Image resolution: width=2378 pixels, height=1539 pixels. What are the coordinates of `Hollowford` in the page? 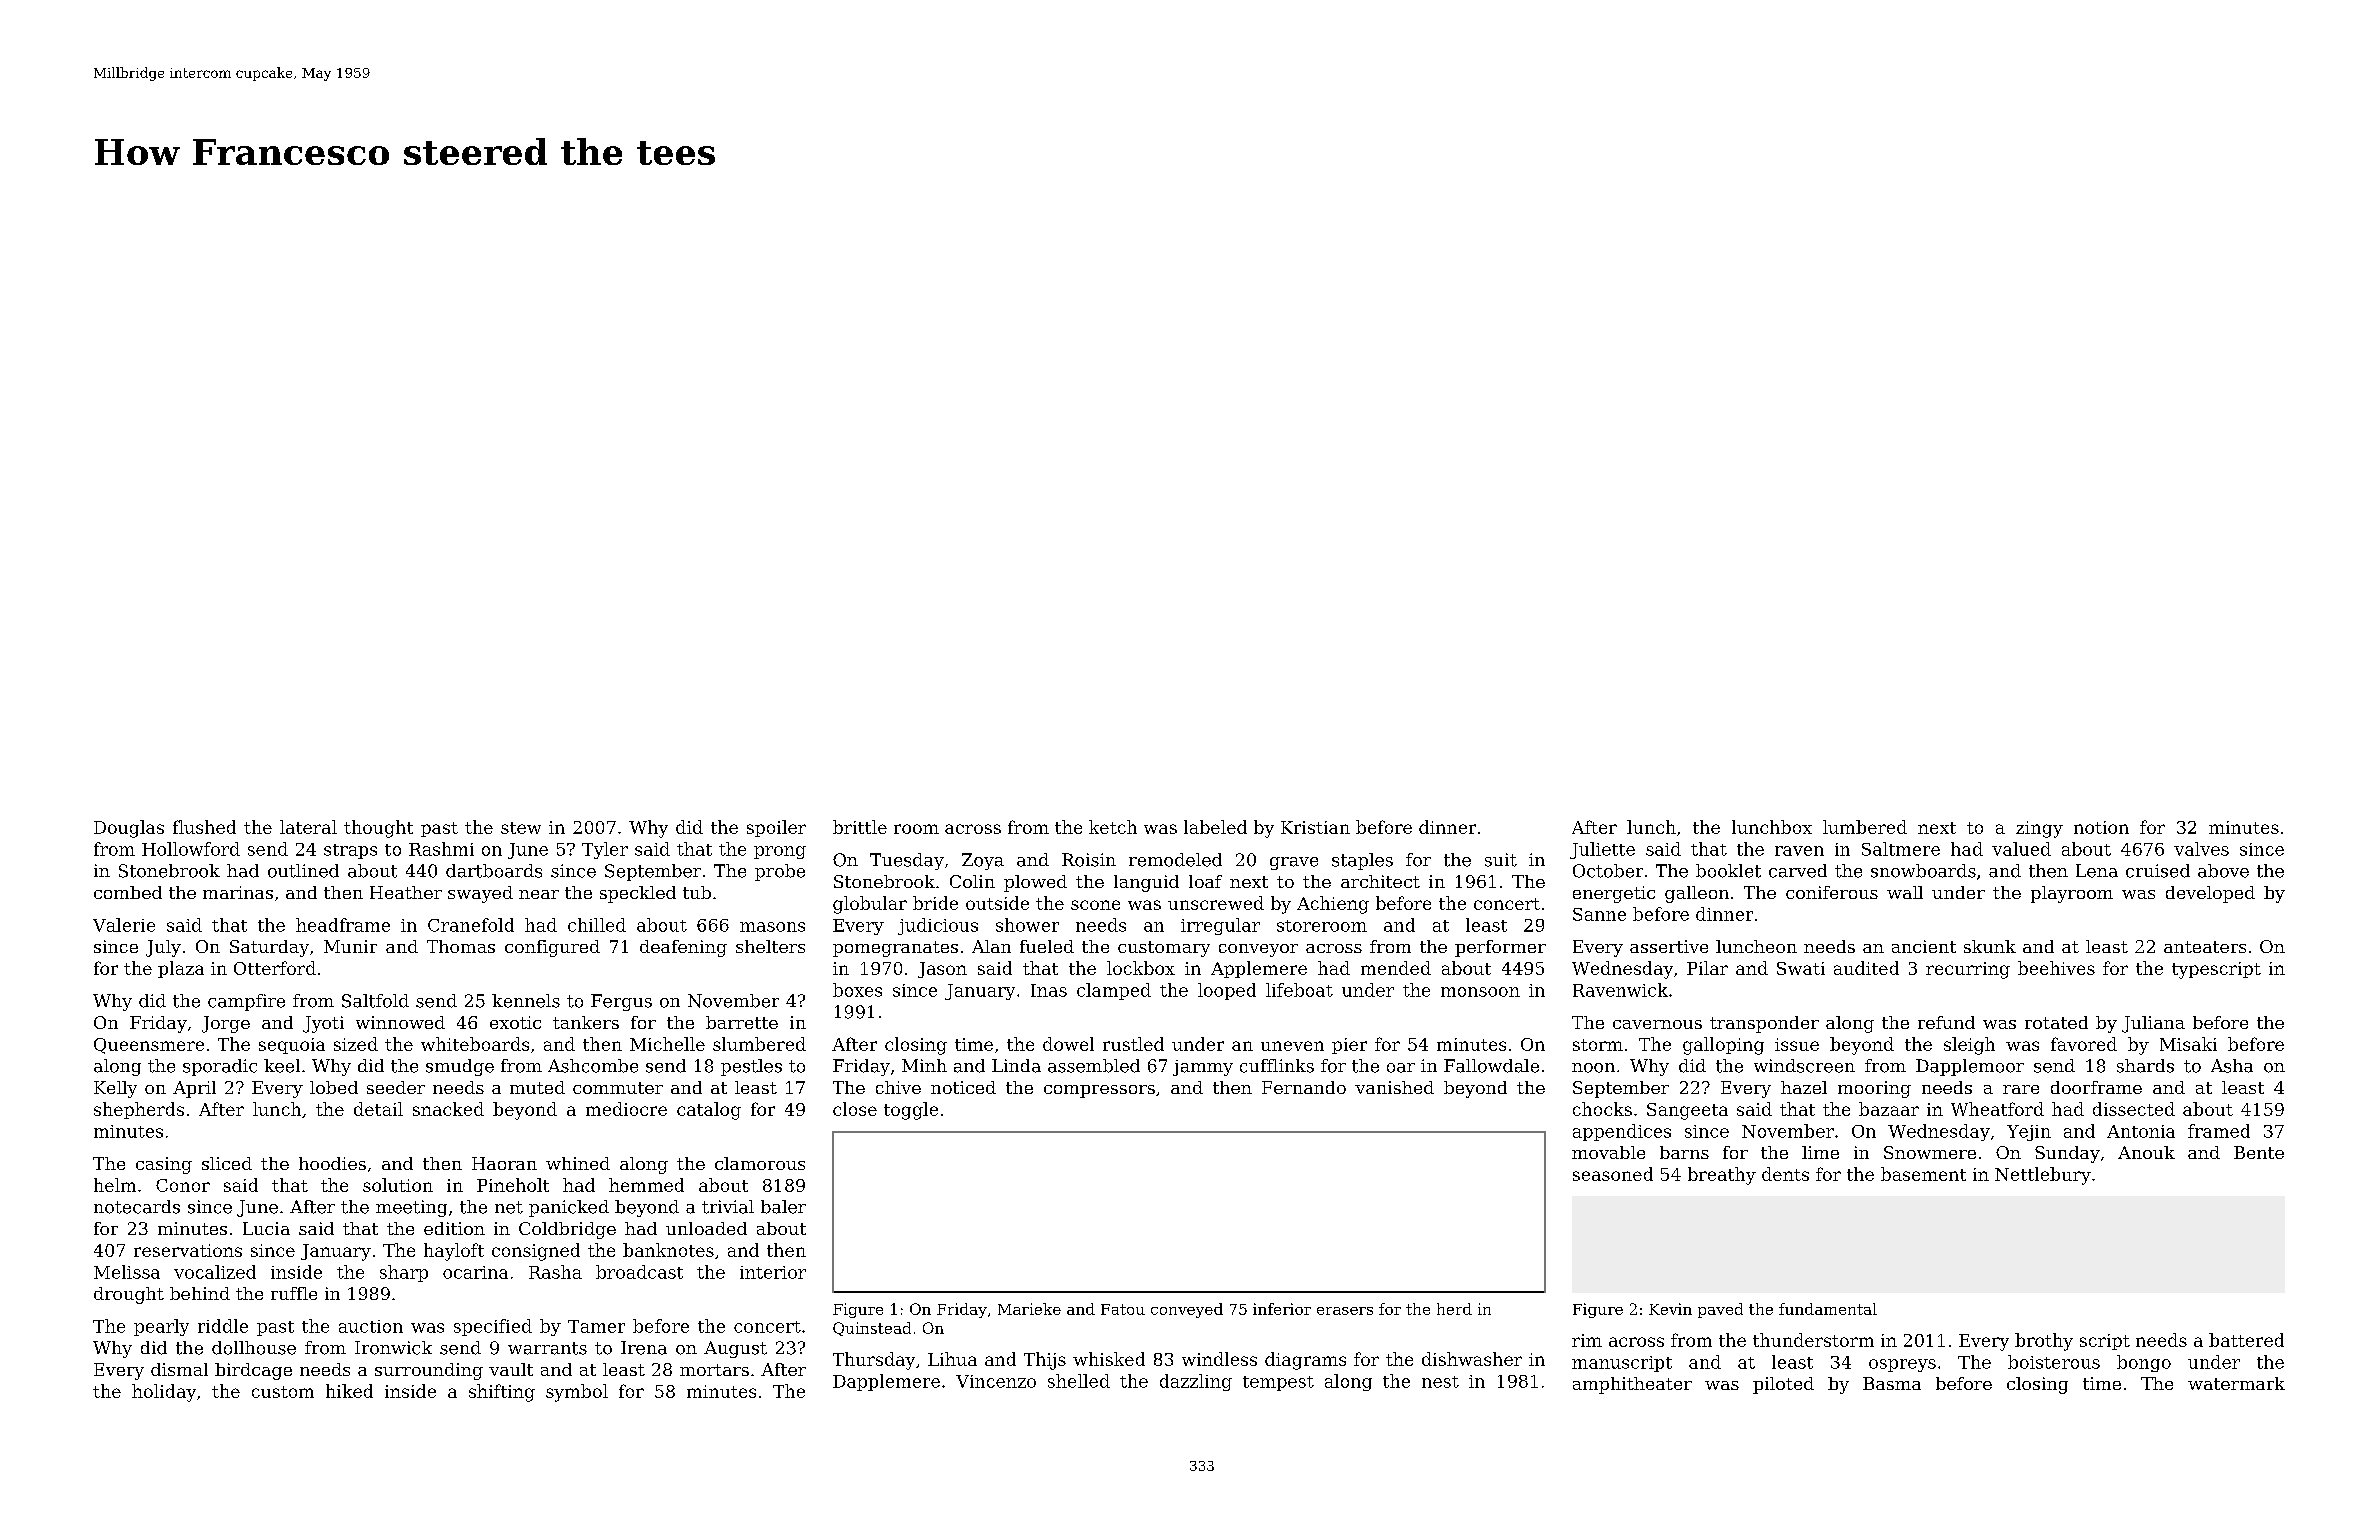 It's located at (191, 849).
